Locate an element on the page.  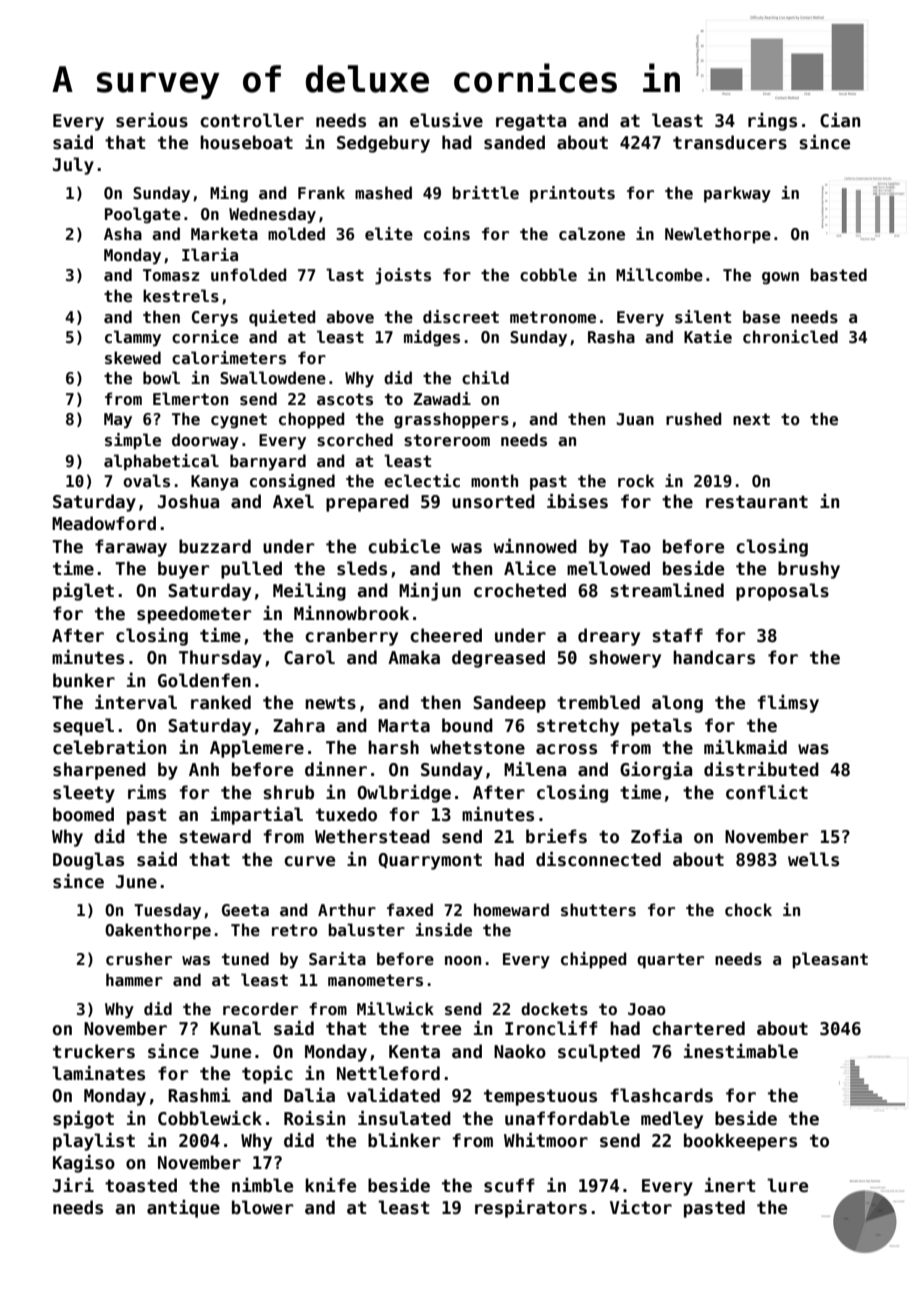
wells is located at coordinates (813, 859).
